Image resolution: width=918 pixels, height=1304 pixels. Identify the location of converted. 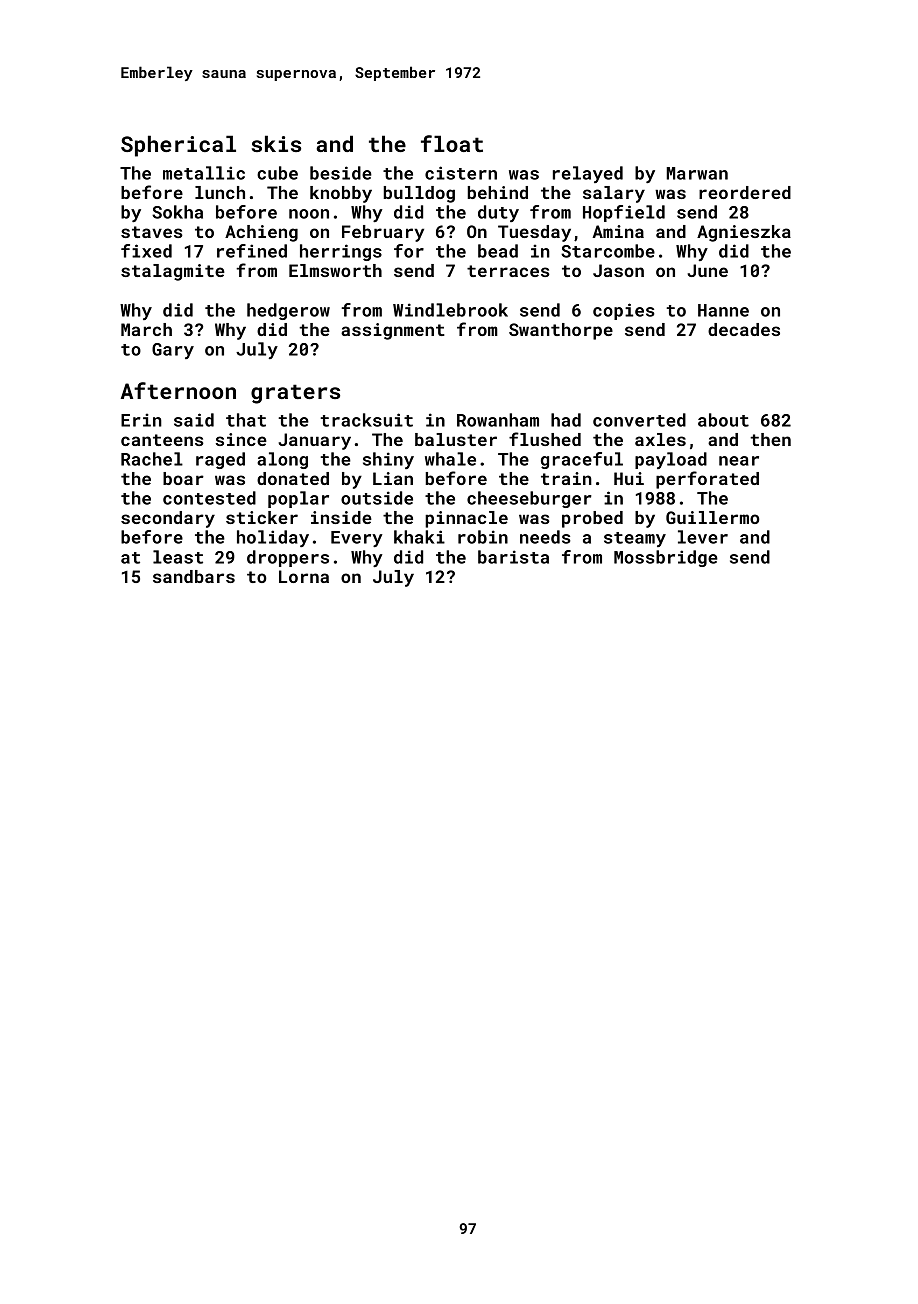
(639, 420).
